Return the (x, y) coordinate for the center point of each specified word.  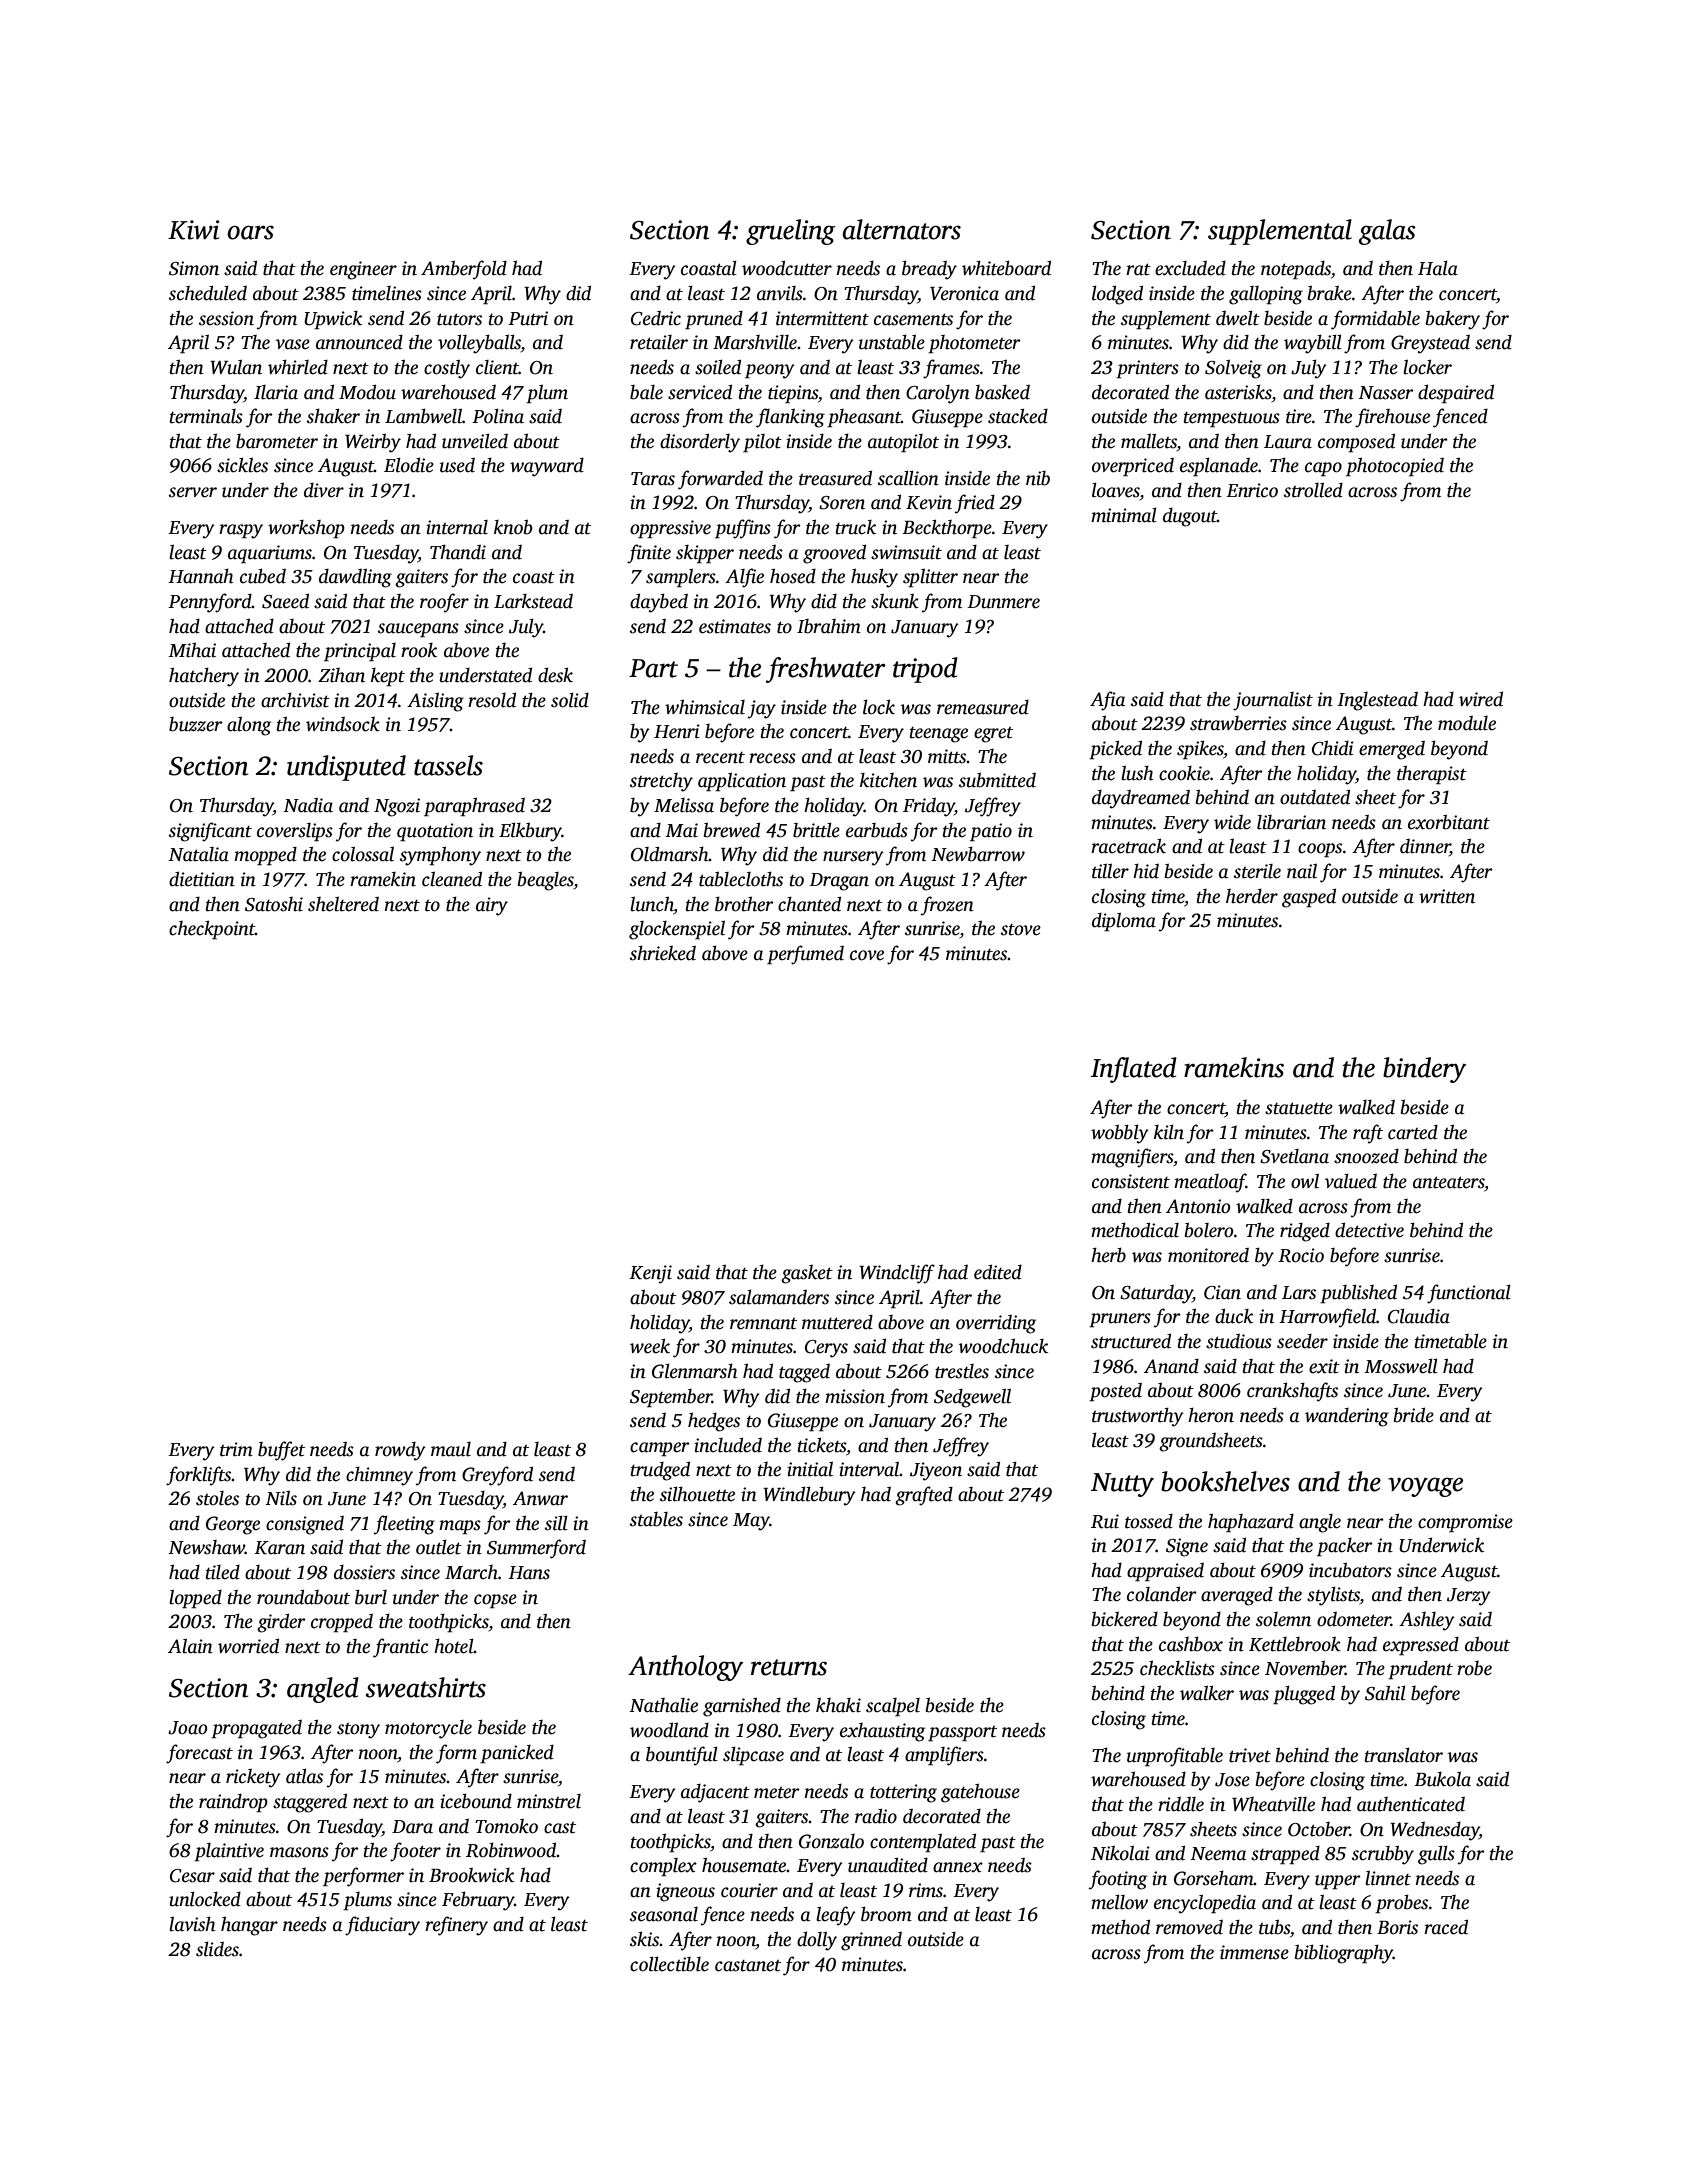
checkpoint (212, 930)
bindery (1424, 1070)
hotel (454, 1646)
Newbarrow (978, 854)
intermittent (822, 318)
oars (250, 232)
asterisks (1238, 392)
